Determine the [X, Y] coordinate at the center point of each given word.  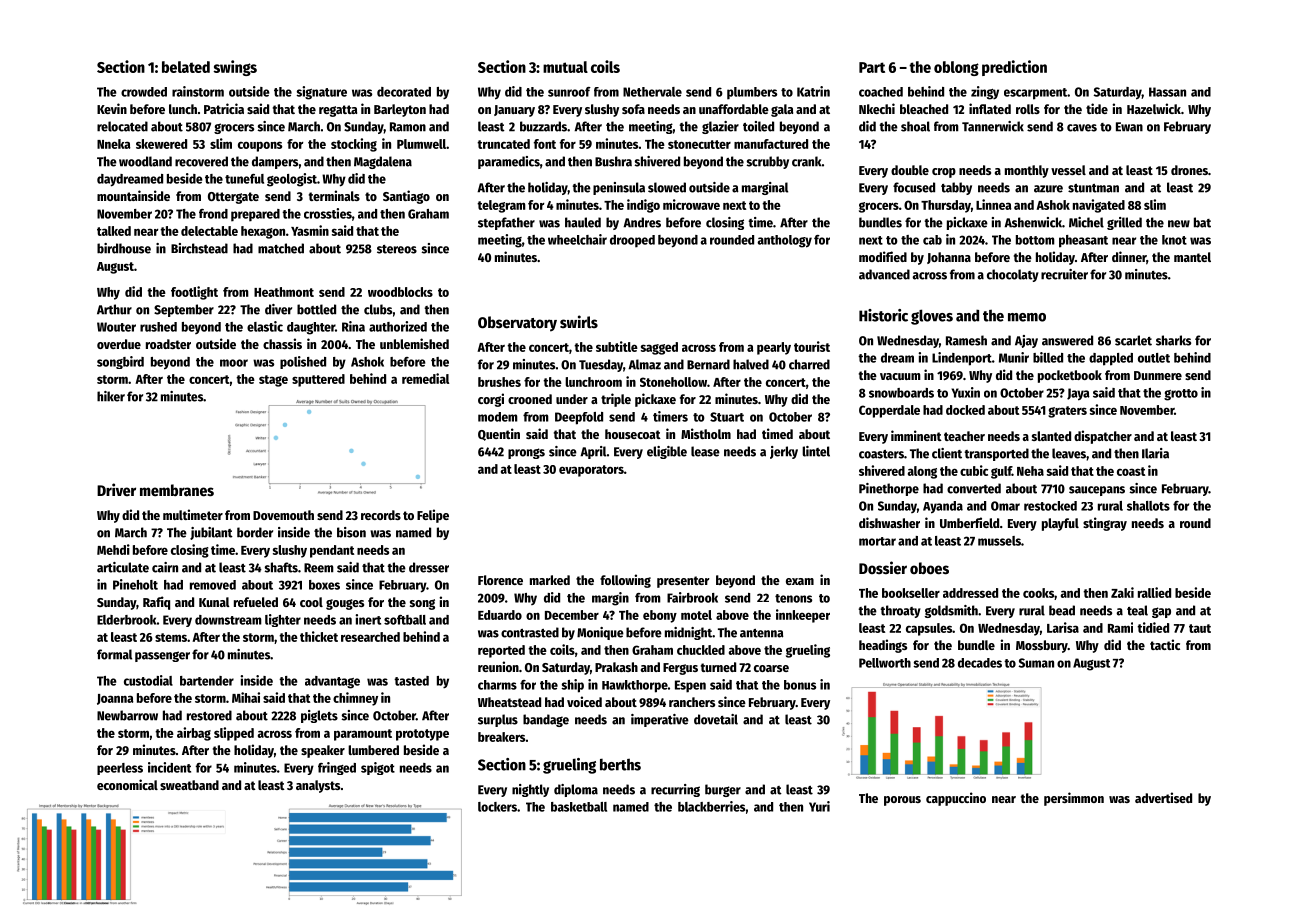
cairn [165, 567]
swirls [579, 321]
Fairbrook [692, 597]
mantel [1192, 257]
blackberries [711, 806]
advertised [1163, 797]
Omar [1005, 506]
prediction [1014, 68]
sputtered [318, 380]
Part [872, 67]
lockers [497, 807]
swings [235, 68]
